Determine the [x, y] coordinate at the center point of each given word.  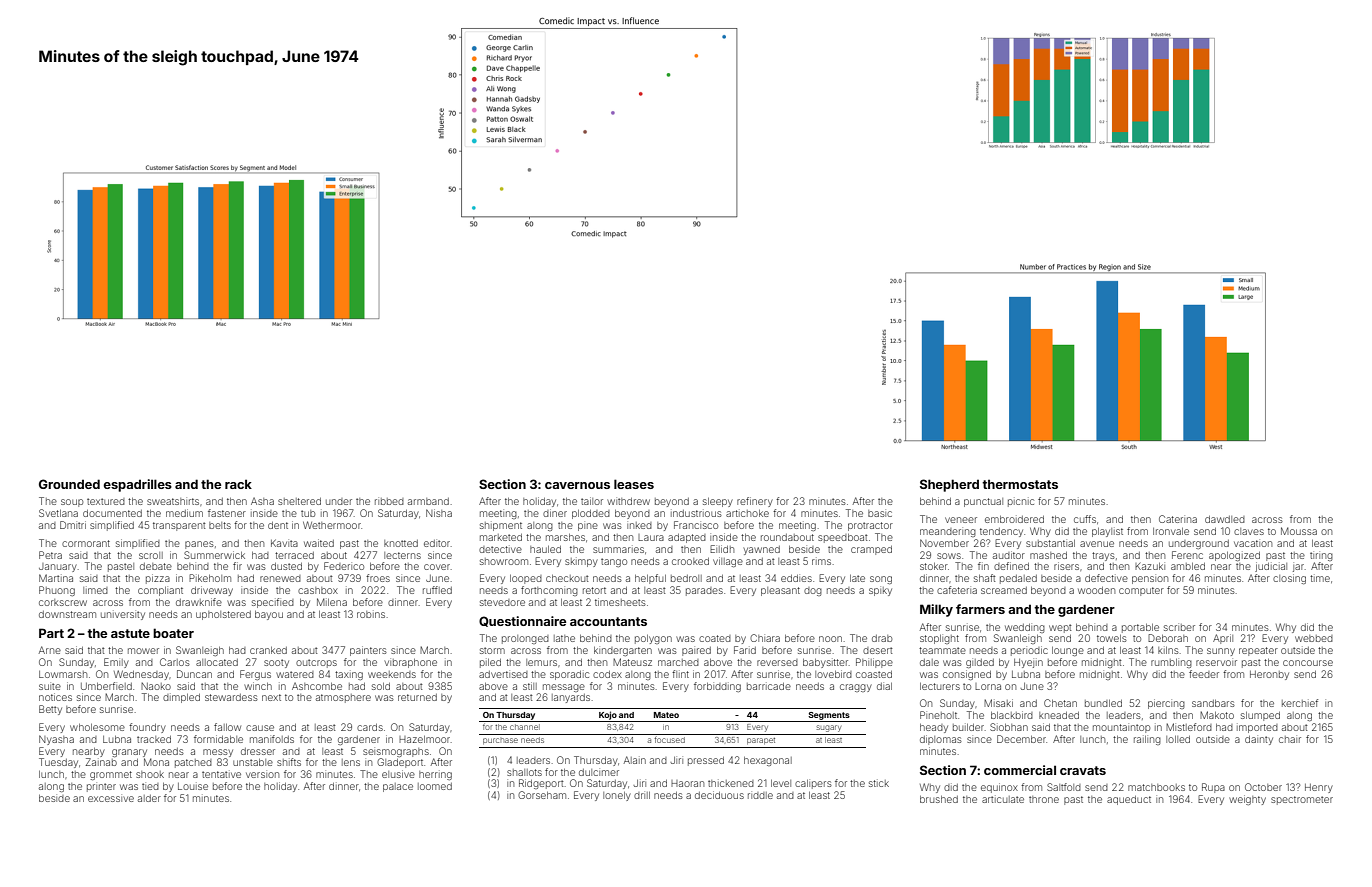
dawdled [1225, 519]
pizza [158, 579]
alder [149, 798]
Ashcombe [317, 686]
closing [1289, 579]
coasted [874, 674]
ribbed [389, 501]
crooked [690, 561]
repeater [1258, 651]
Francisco [696, 525]
